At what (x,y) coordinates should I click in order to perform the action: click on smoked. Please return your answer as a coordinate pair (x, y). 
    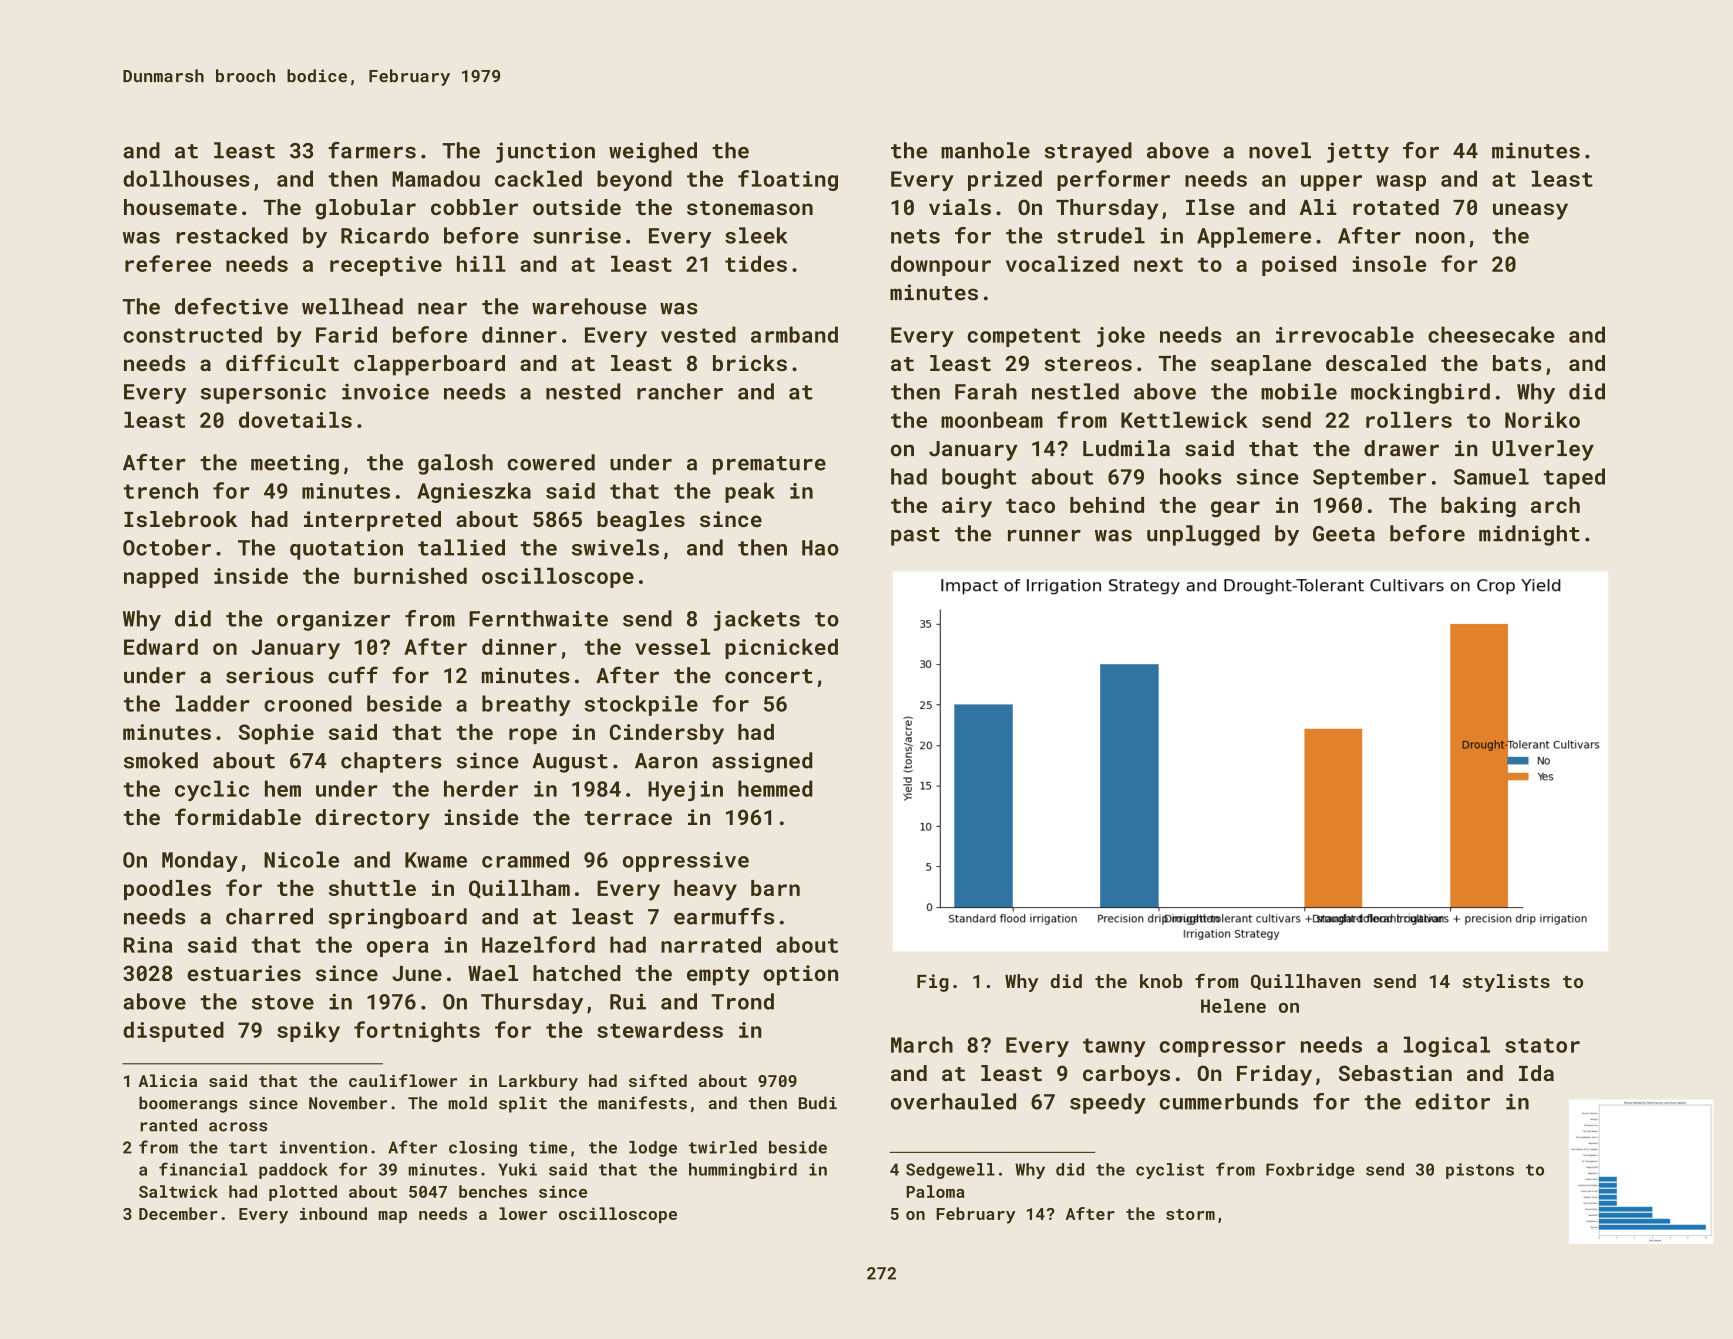
    Looking at the image, I should click on (161, 760).
